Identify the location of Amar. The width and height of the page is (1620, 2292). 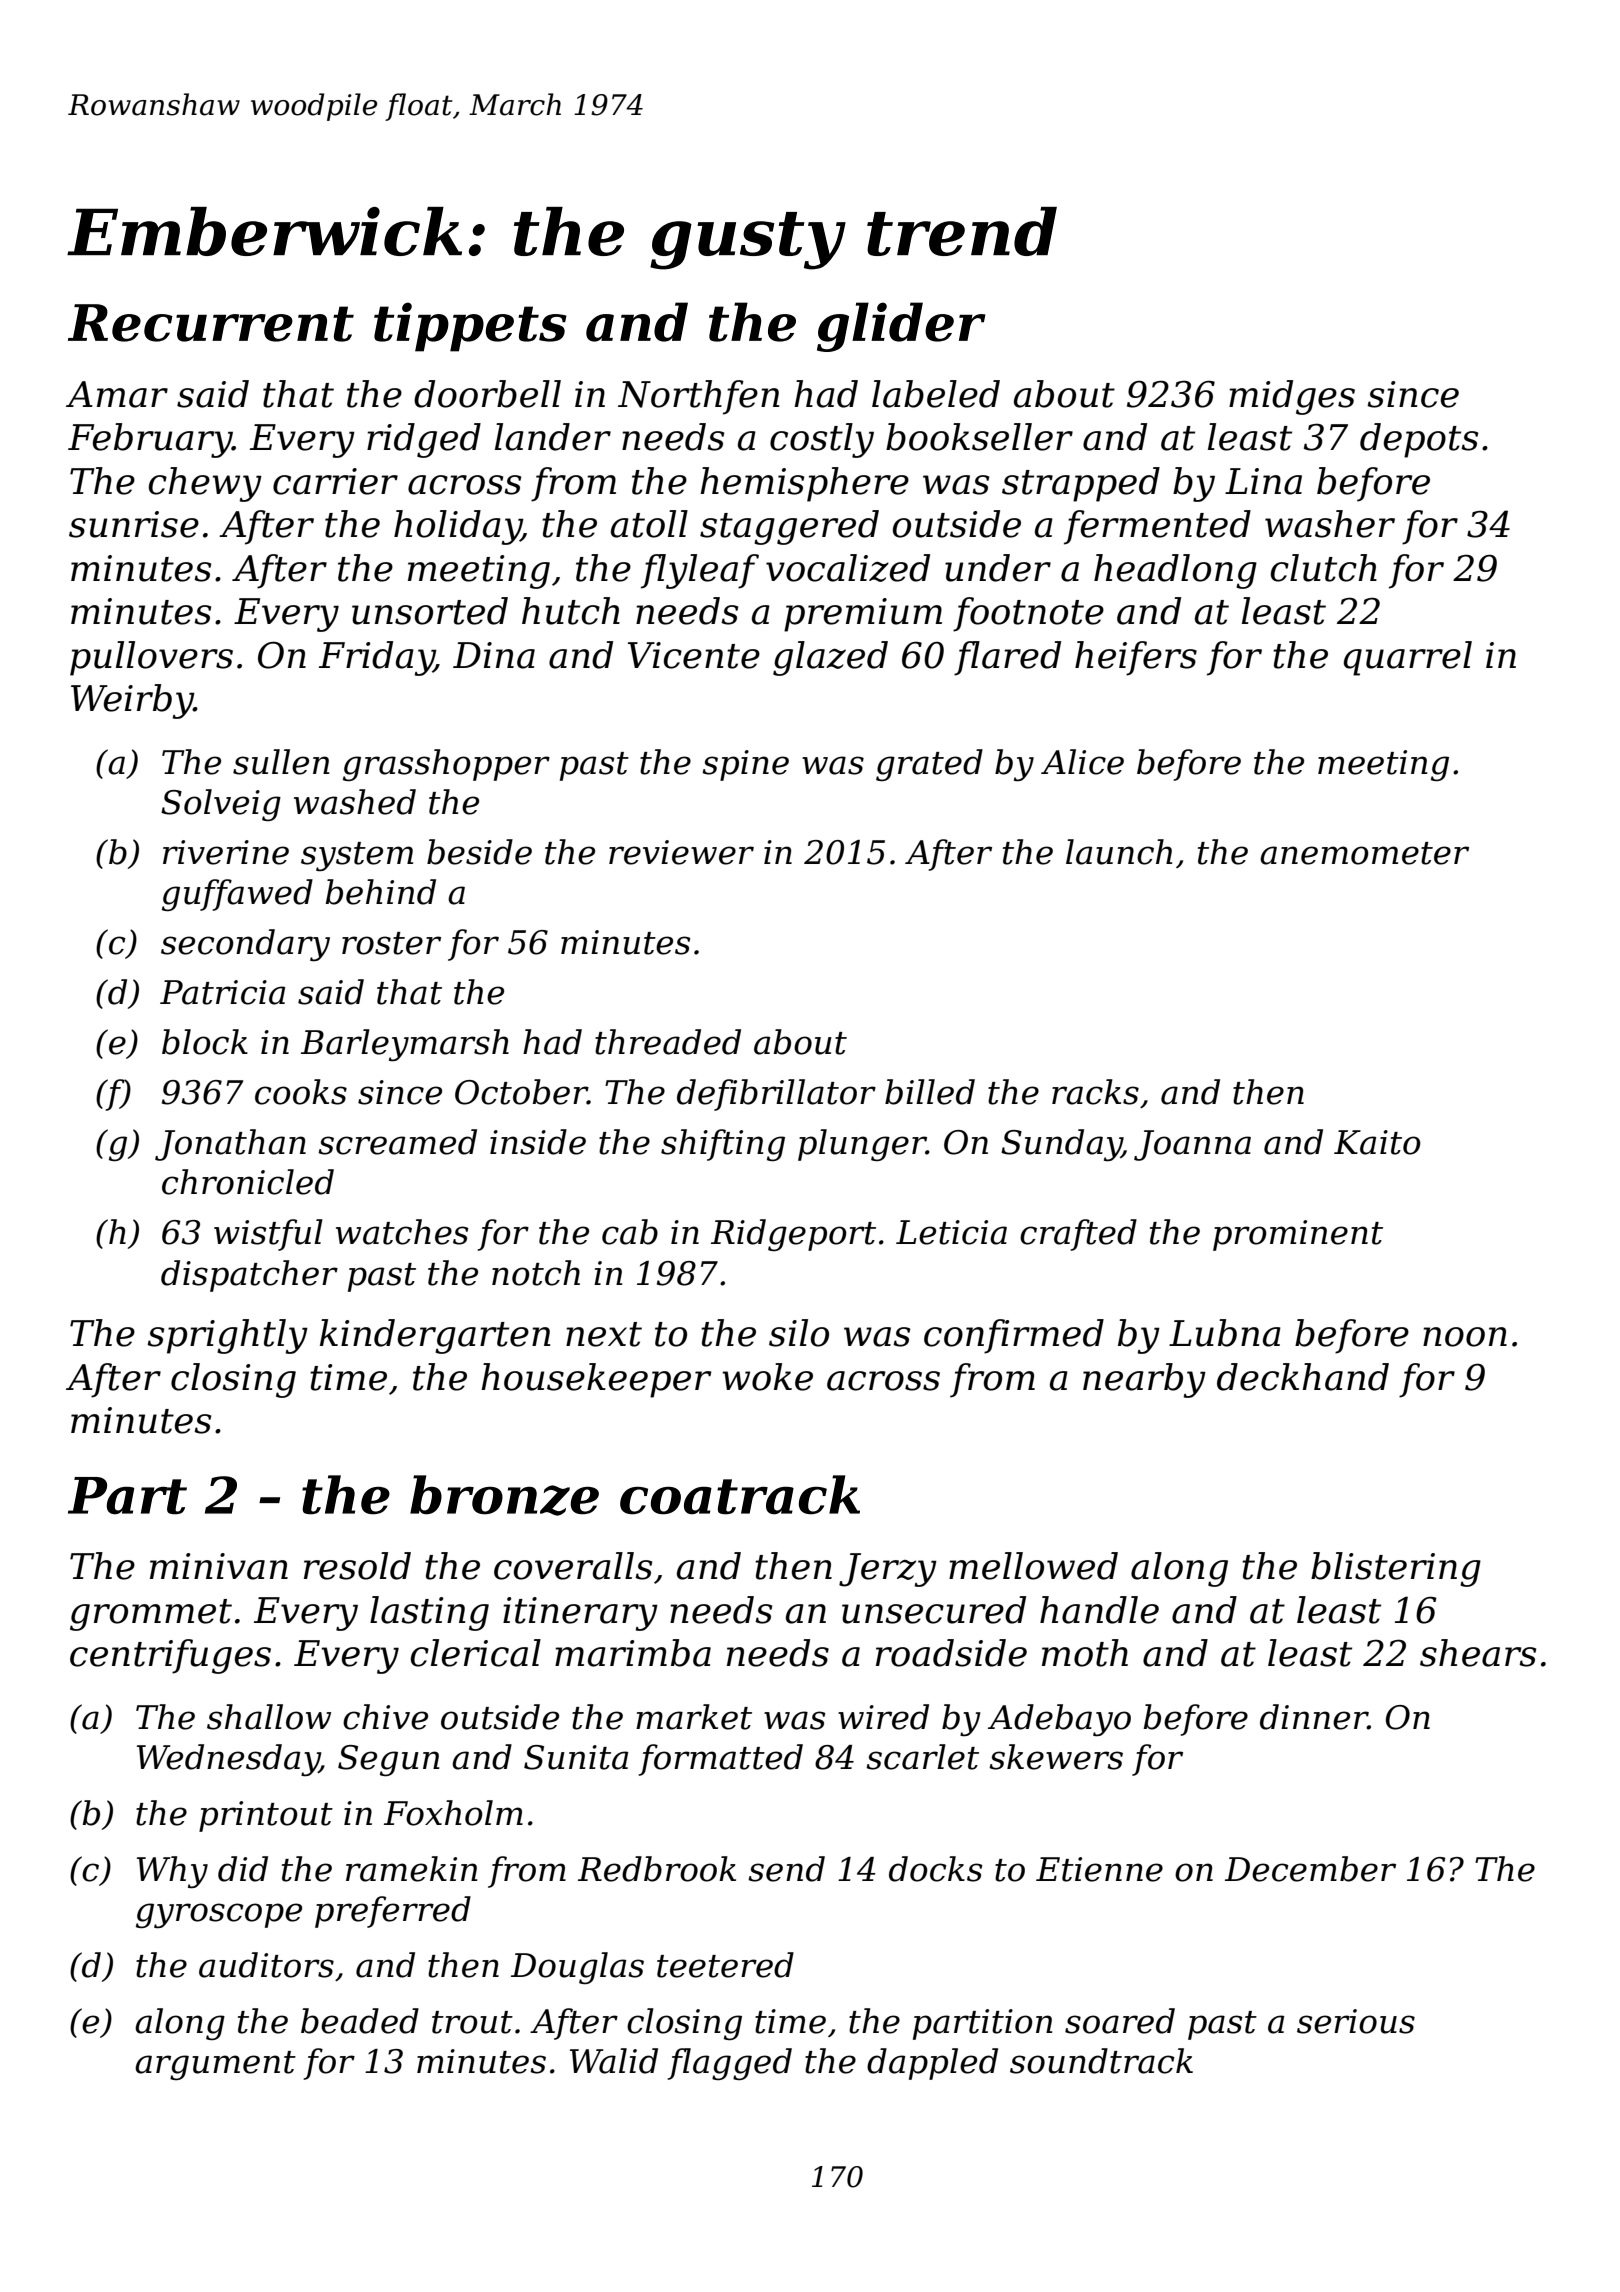
(117, 394).
